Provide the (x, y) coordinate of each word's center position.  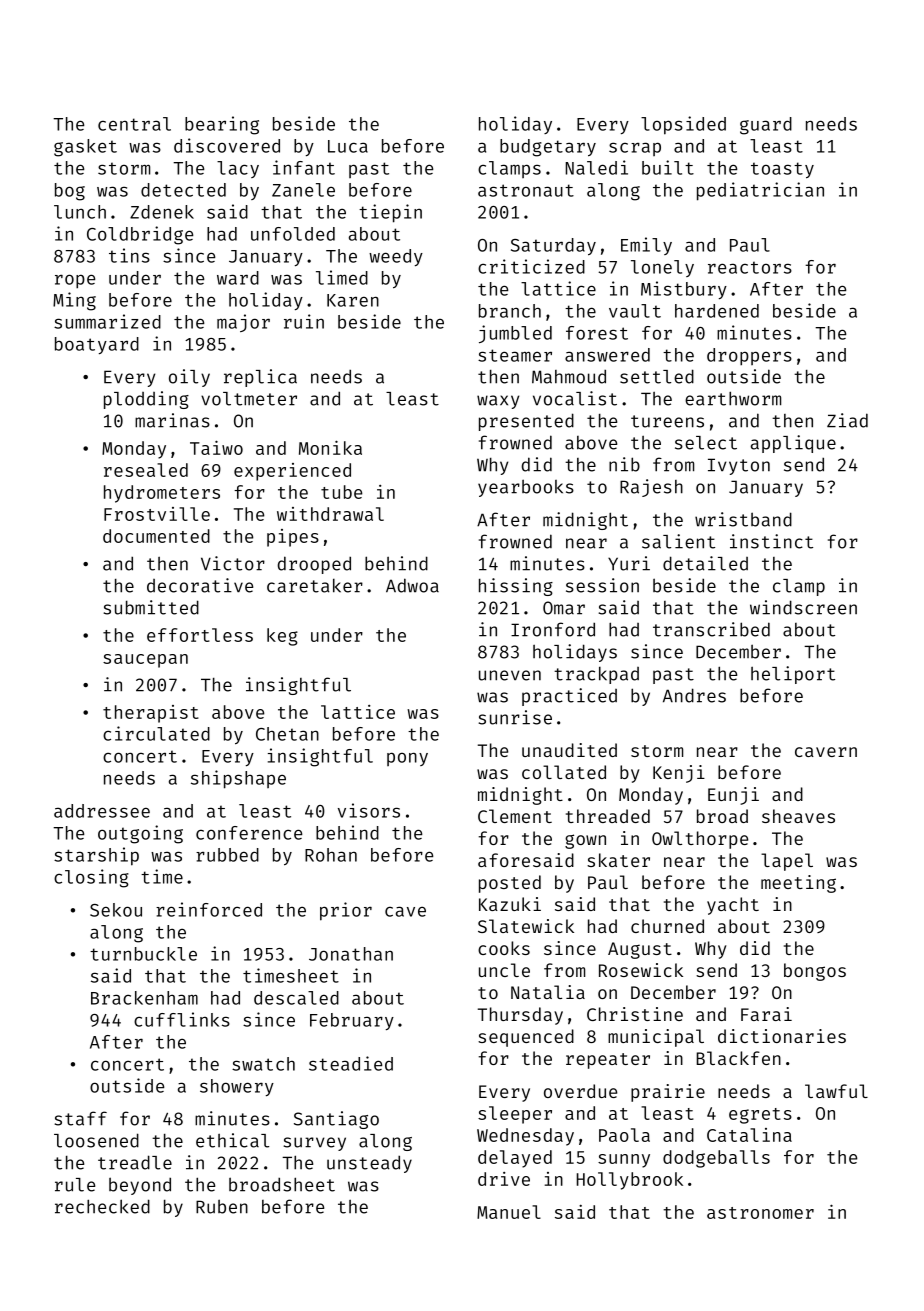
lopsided (683, 125)
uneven (510, 675)
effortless (200, 635)
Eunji (733, 796)
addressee (102, 811)
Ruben (222, 1206)
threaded (608, 816)
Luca (348, 146)
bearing (222, 125)
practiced (569, 697)
